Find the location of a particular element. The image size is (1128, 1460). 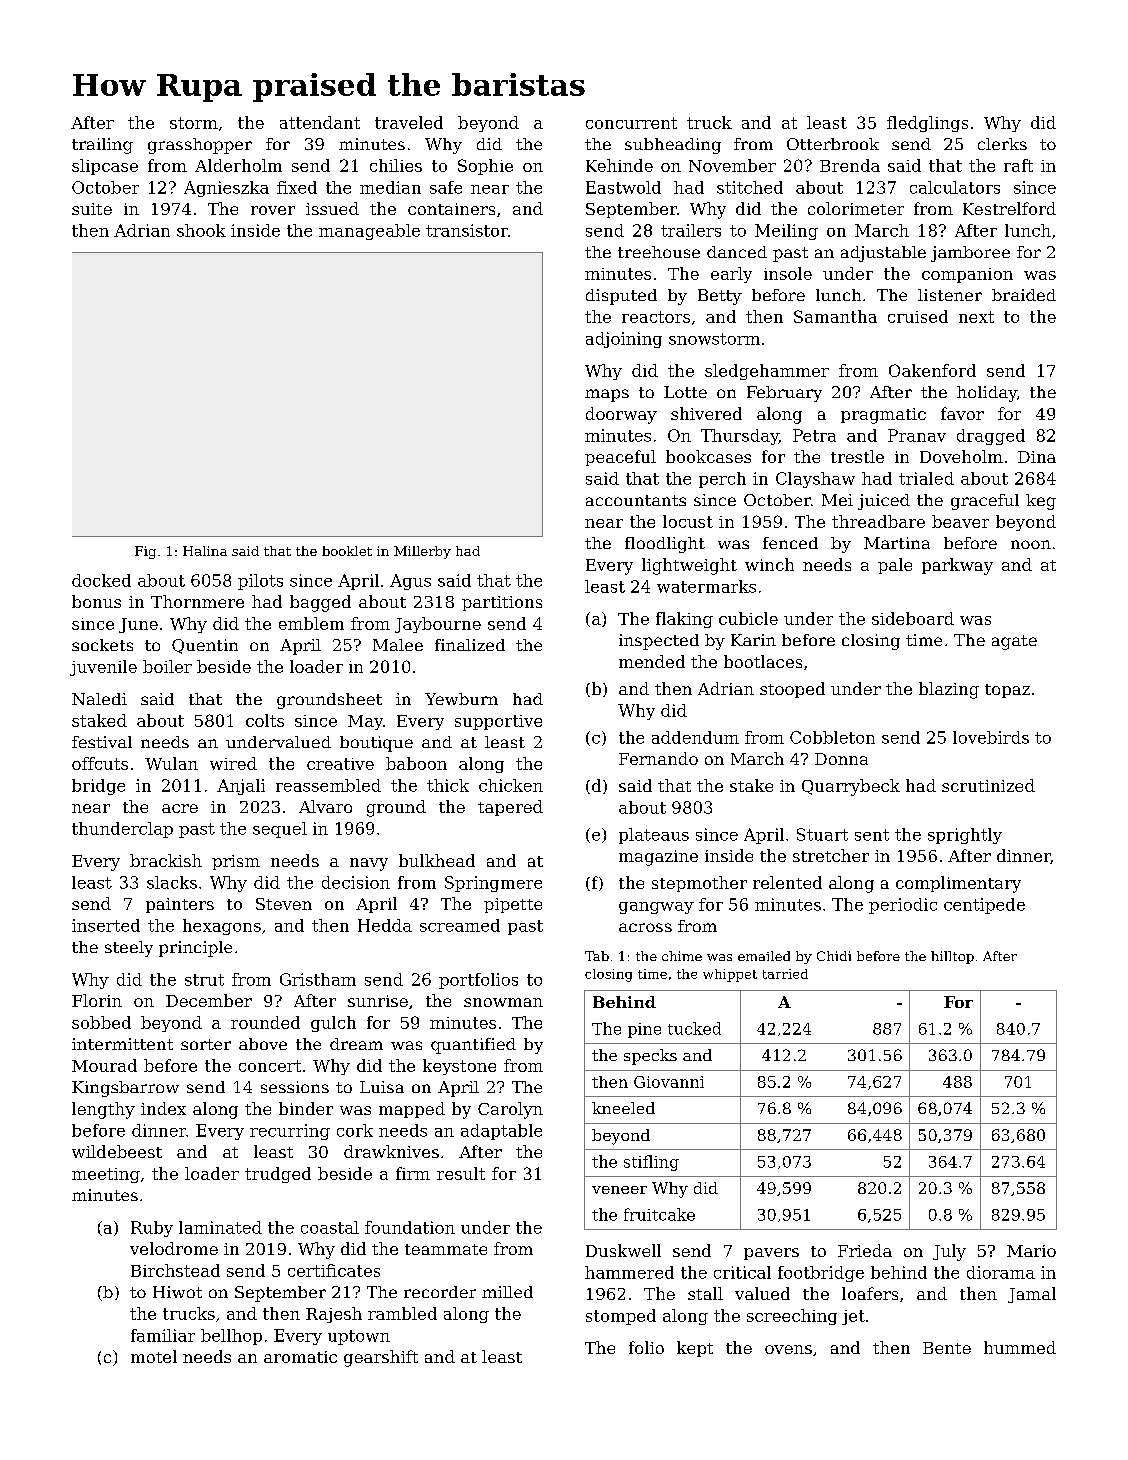

Quentin is located at coordinates (205, 646).
